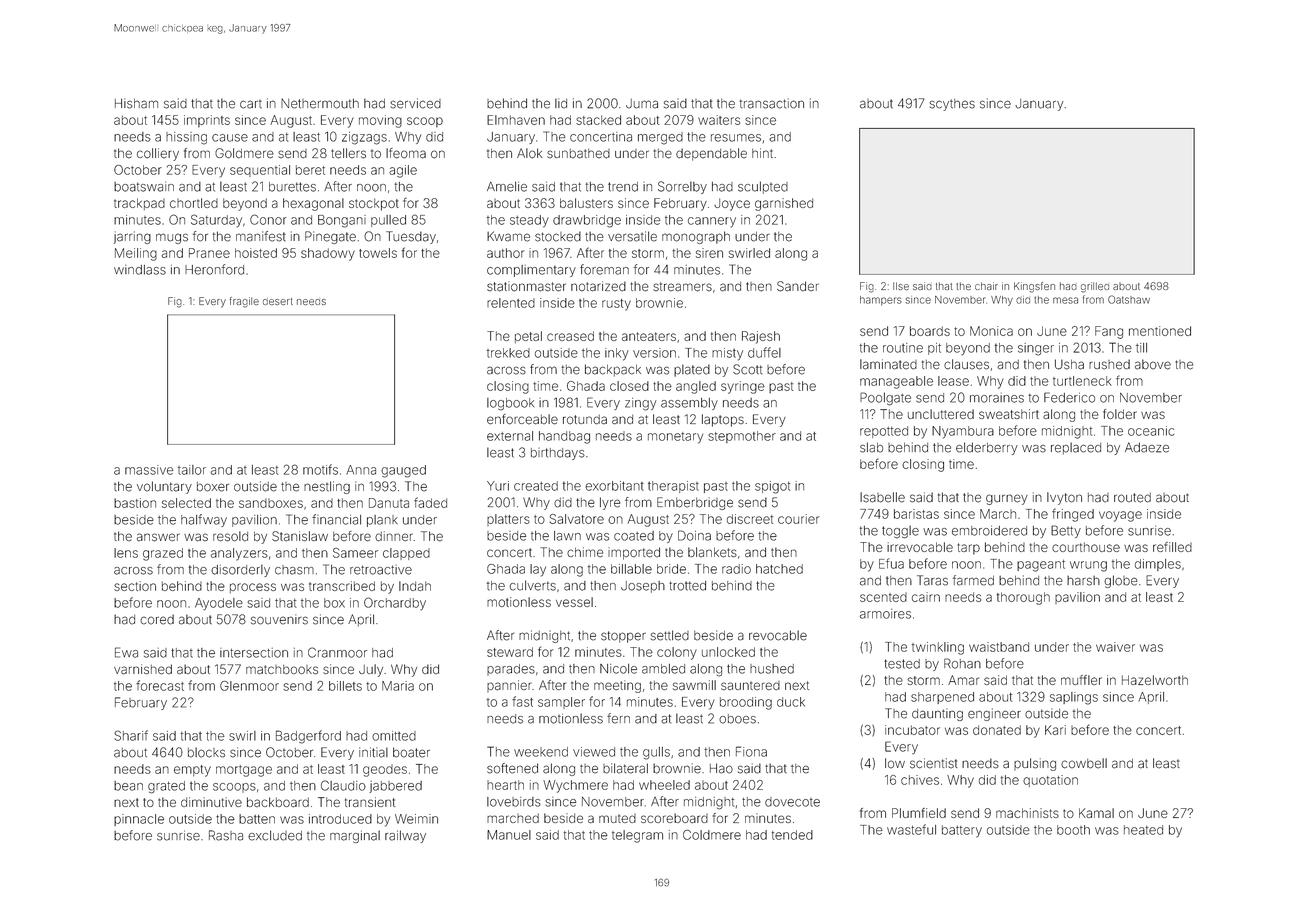  I want to click on tended, so click(792, 835).
